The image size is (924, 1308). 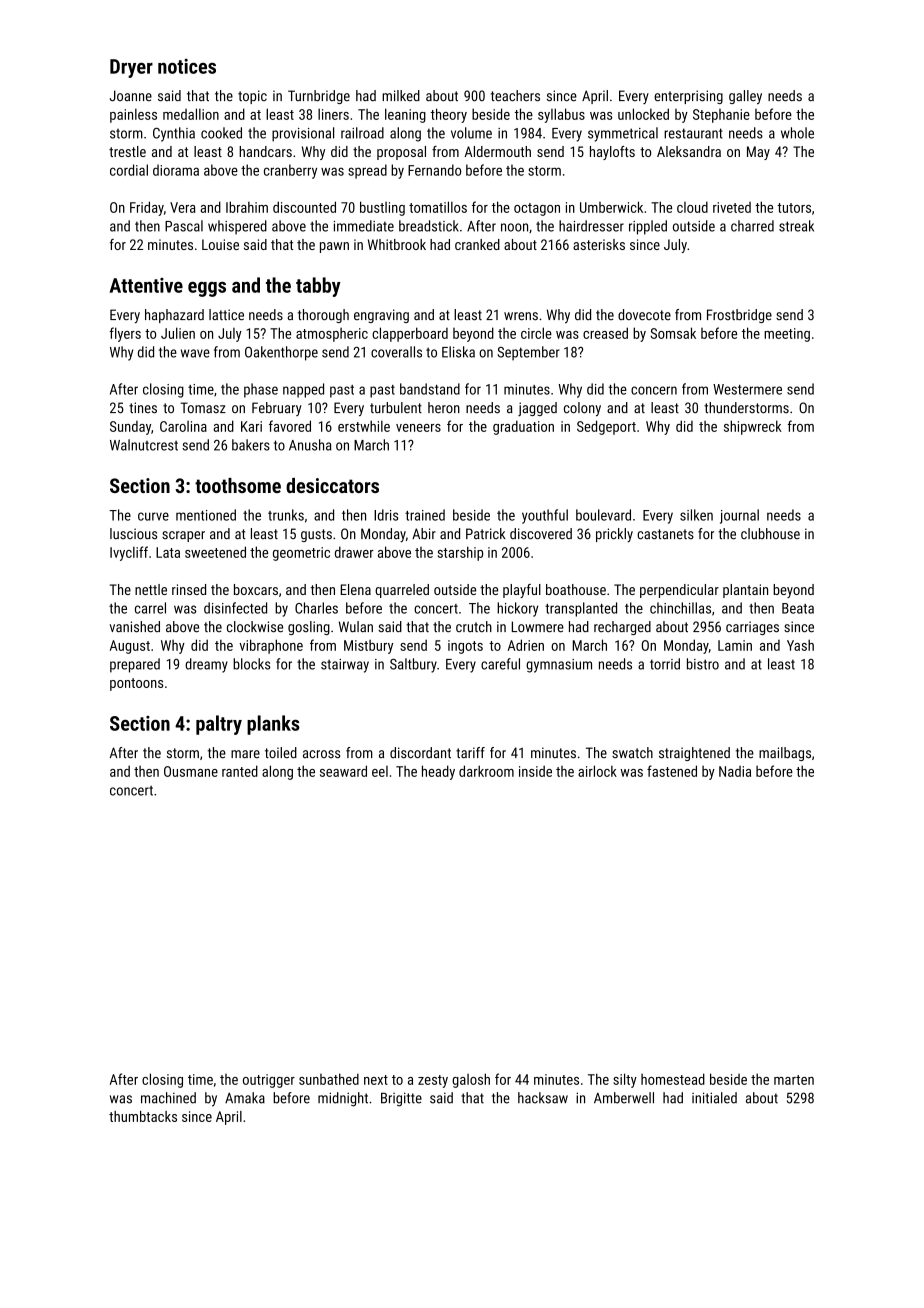 I want to click on circle, so click(x=536, y=333).
